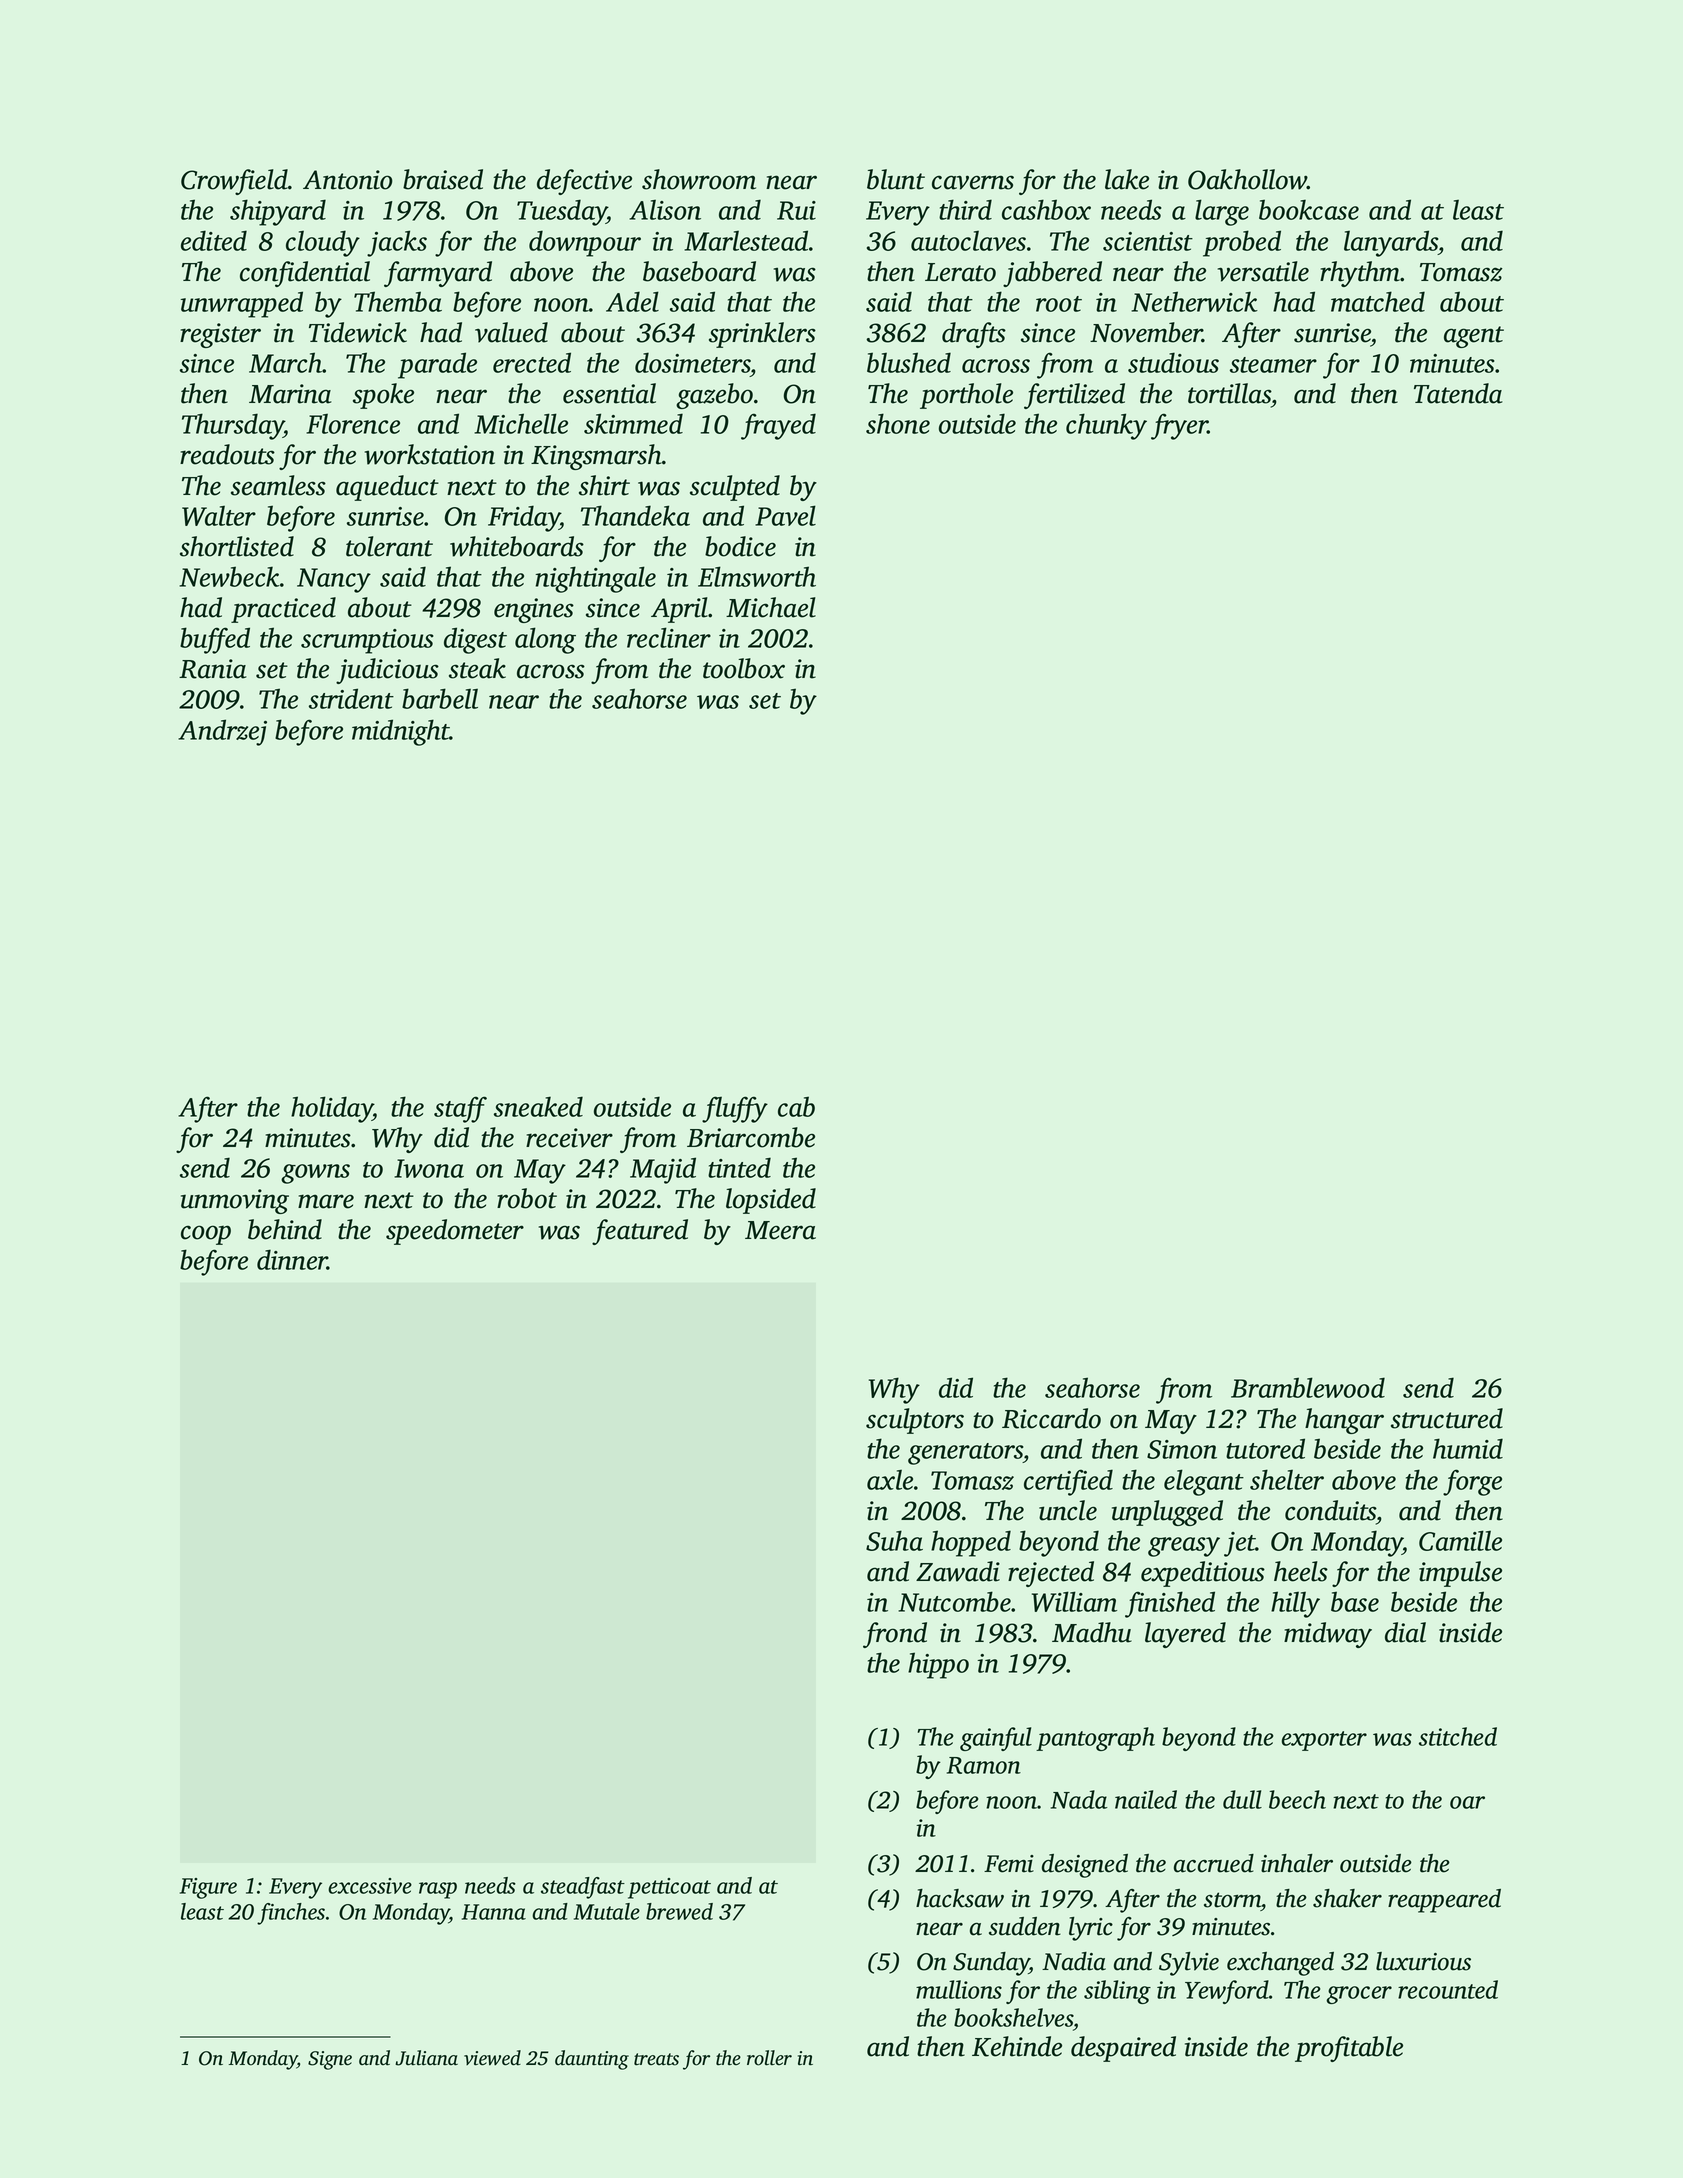 Image resolution: width=1683 pixels, height=2178 pixels. Describe the element at coordinates (1092, 1632) in the page. I see `Madhu` at that location.
